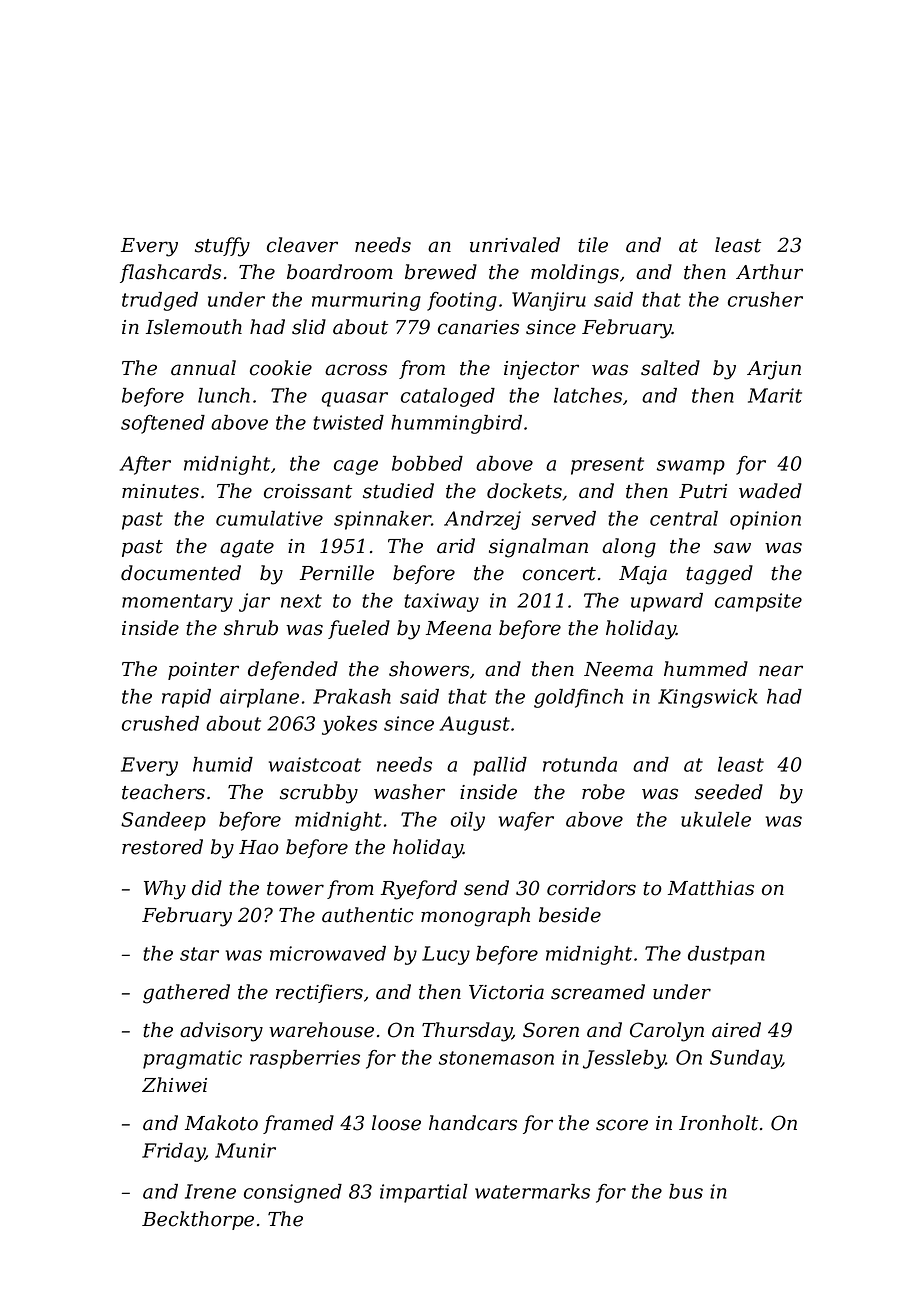 The image size is (924, 1311). Describe the element at coordinates (224, 395) in the screenshot. I see `lunch` at that location.
